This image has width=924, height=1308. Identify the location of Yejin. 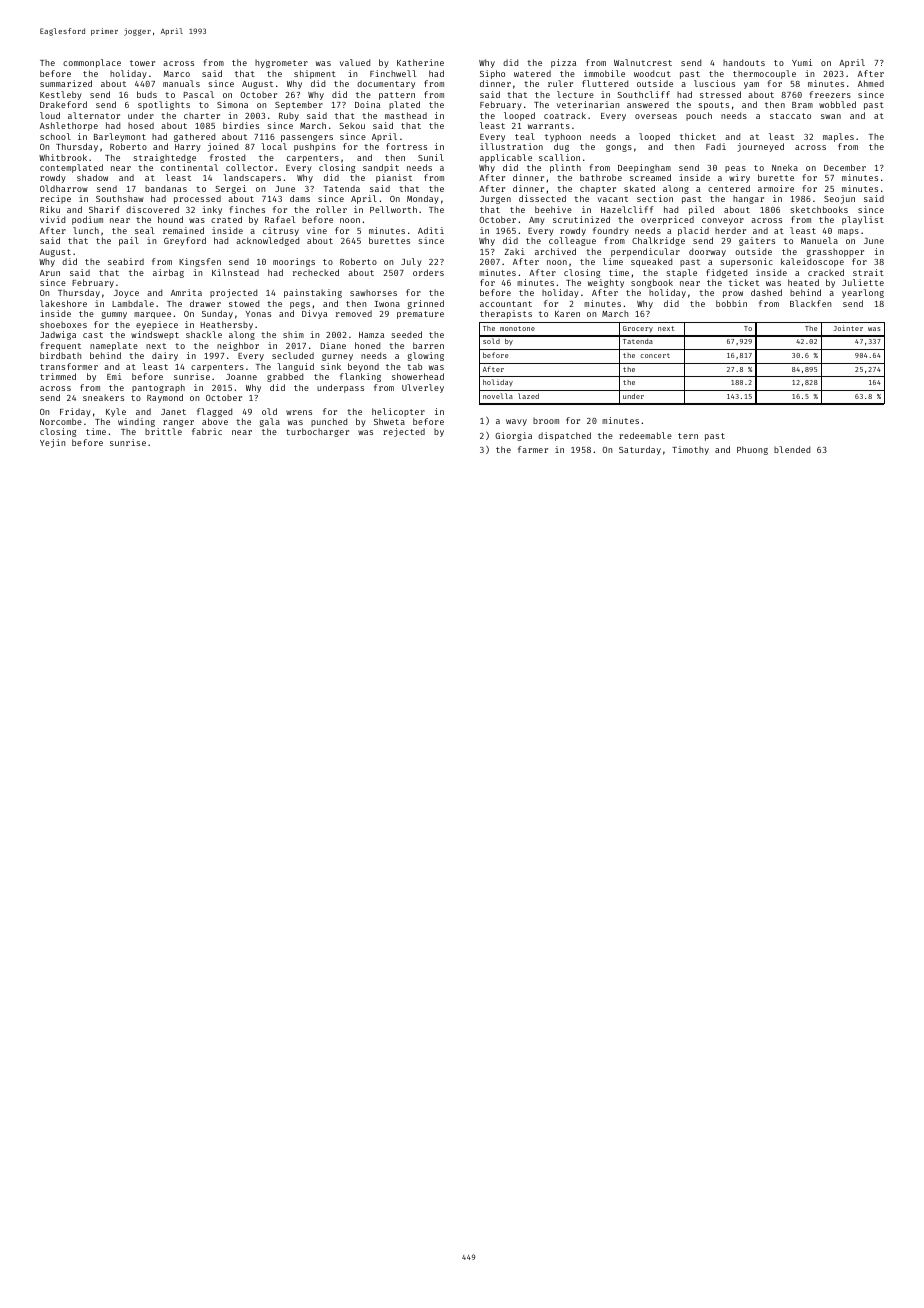
(52, 443).
